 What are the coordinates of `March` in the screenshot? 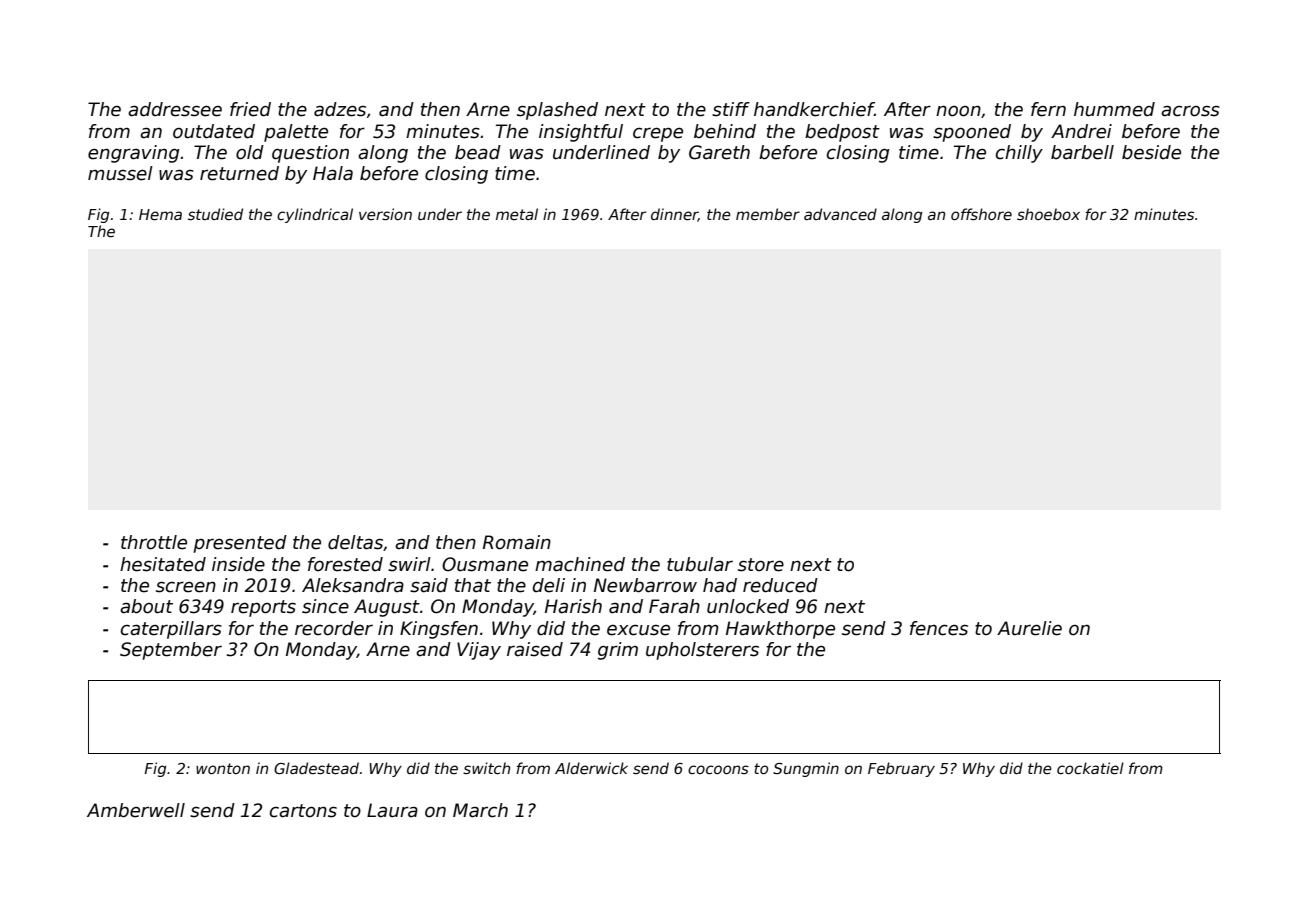 It's located at (480, 810).
